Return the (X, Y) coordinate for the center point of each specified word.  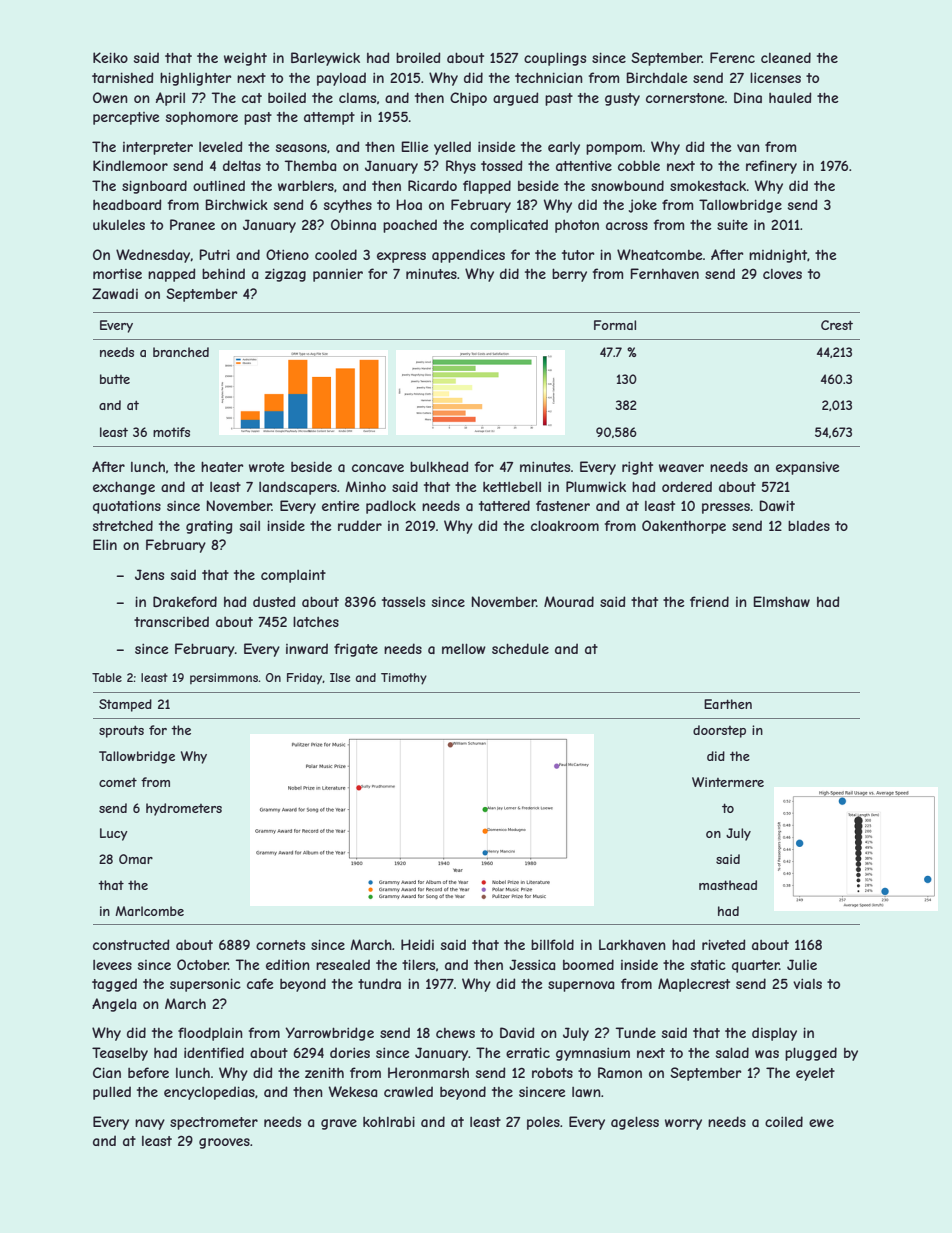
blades (809, 525)
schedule (520, 648)
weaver (681, 468)
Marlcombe (149, 911)
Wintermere (728, 782)
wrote (267, 467)
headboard (127, 204)
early (564, 148)
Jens (149, 574)
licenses (775, 77)
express (401, 257)
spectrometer (214, 1123)
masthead (728, 885)
